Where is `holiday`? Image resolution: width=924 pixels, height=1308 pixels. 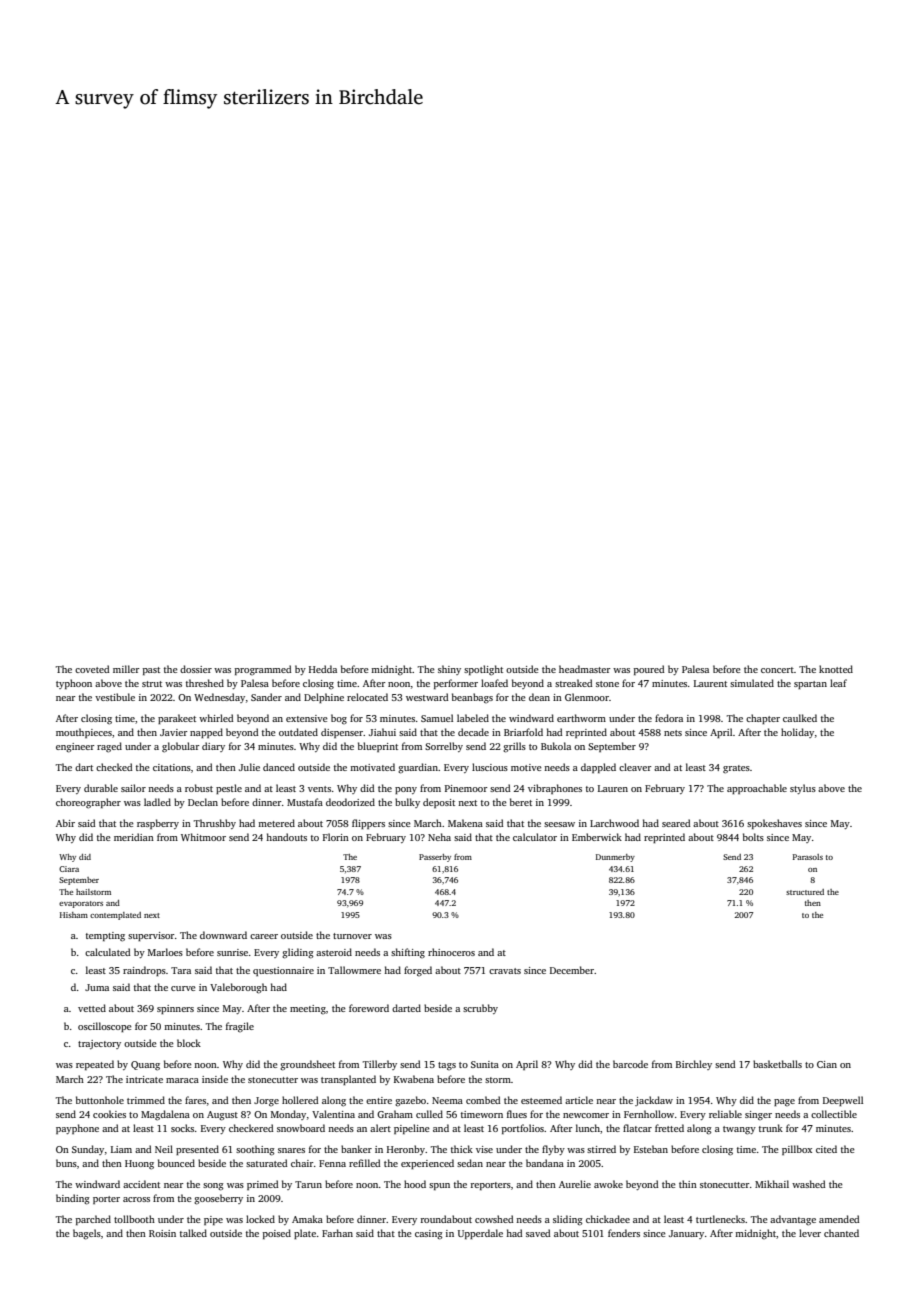
holiday is located at coordinates (797, 733).
